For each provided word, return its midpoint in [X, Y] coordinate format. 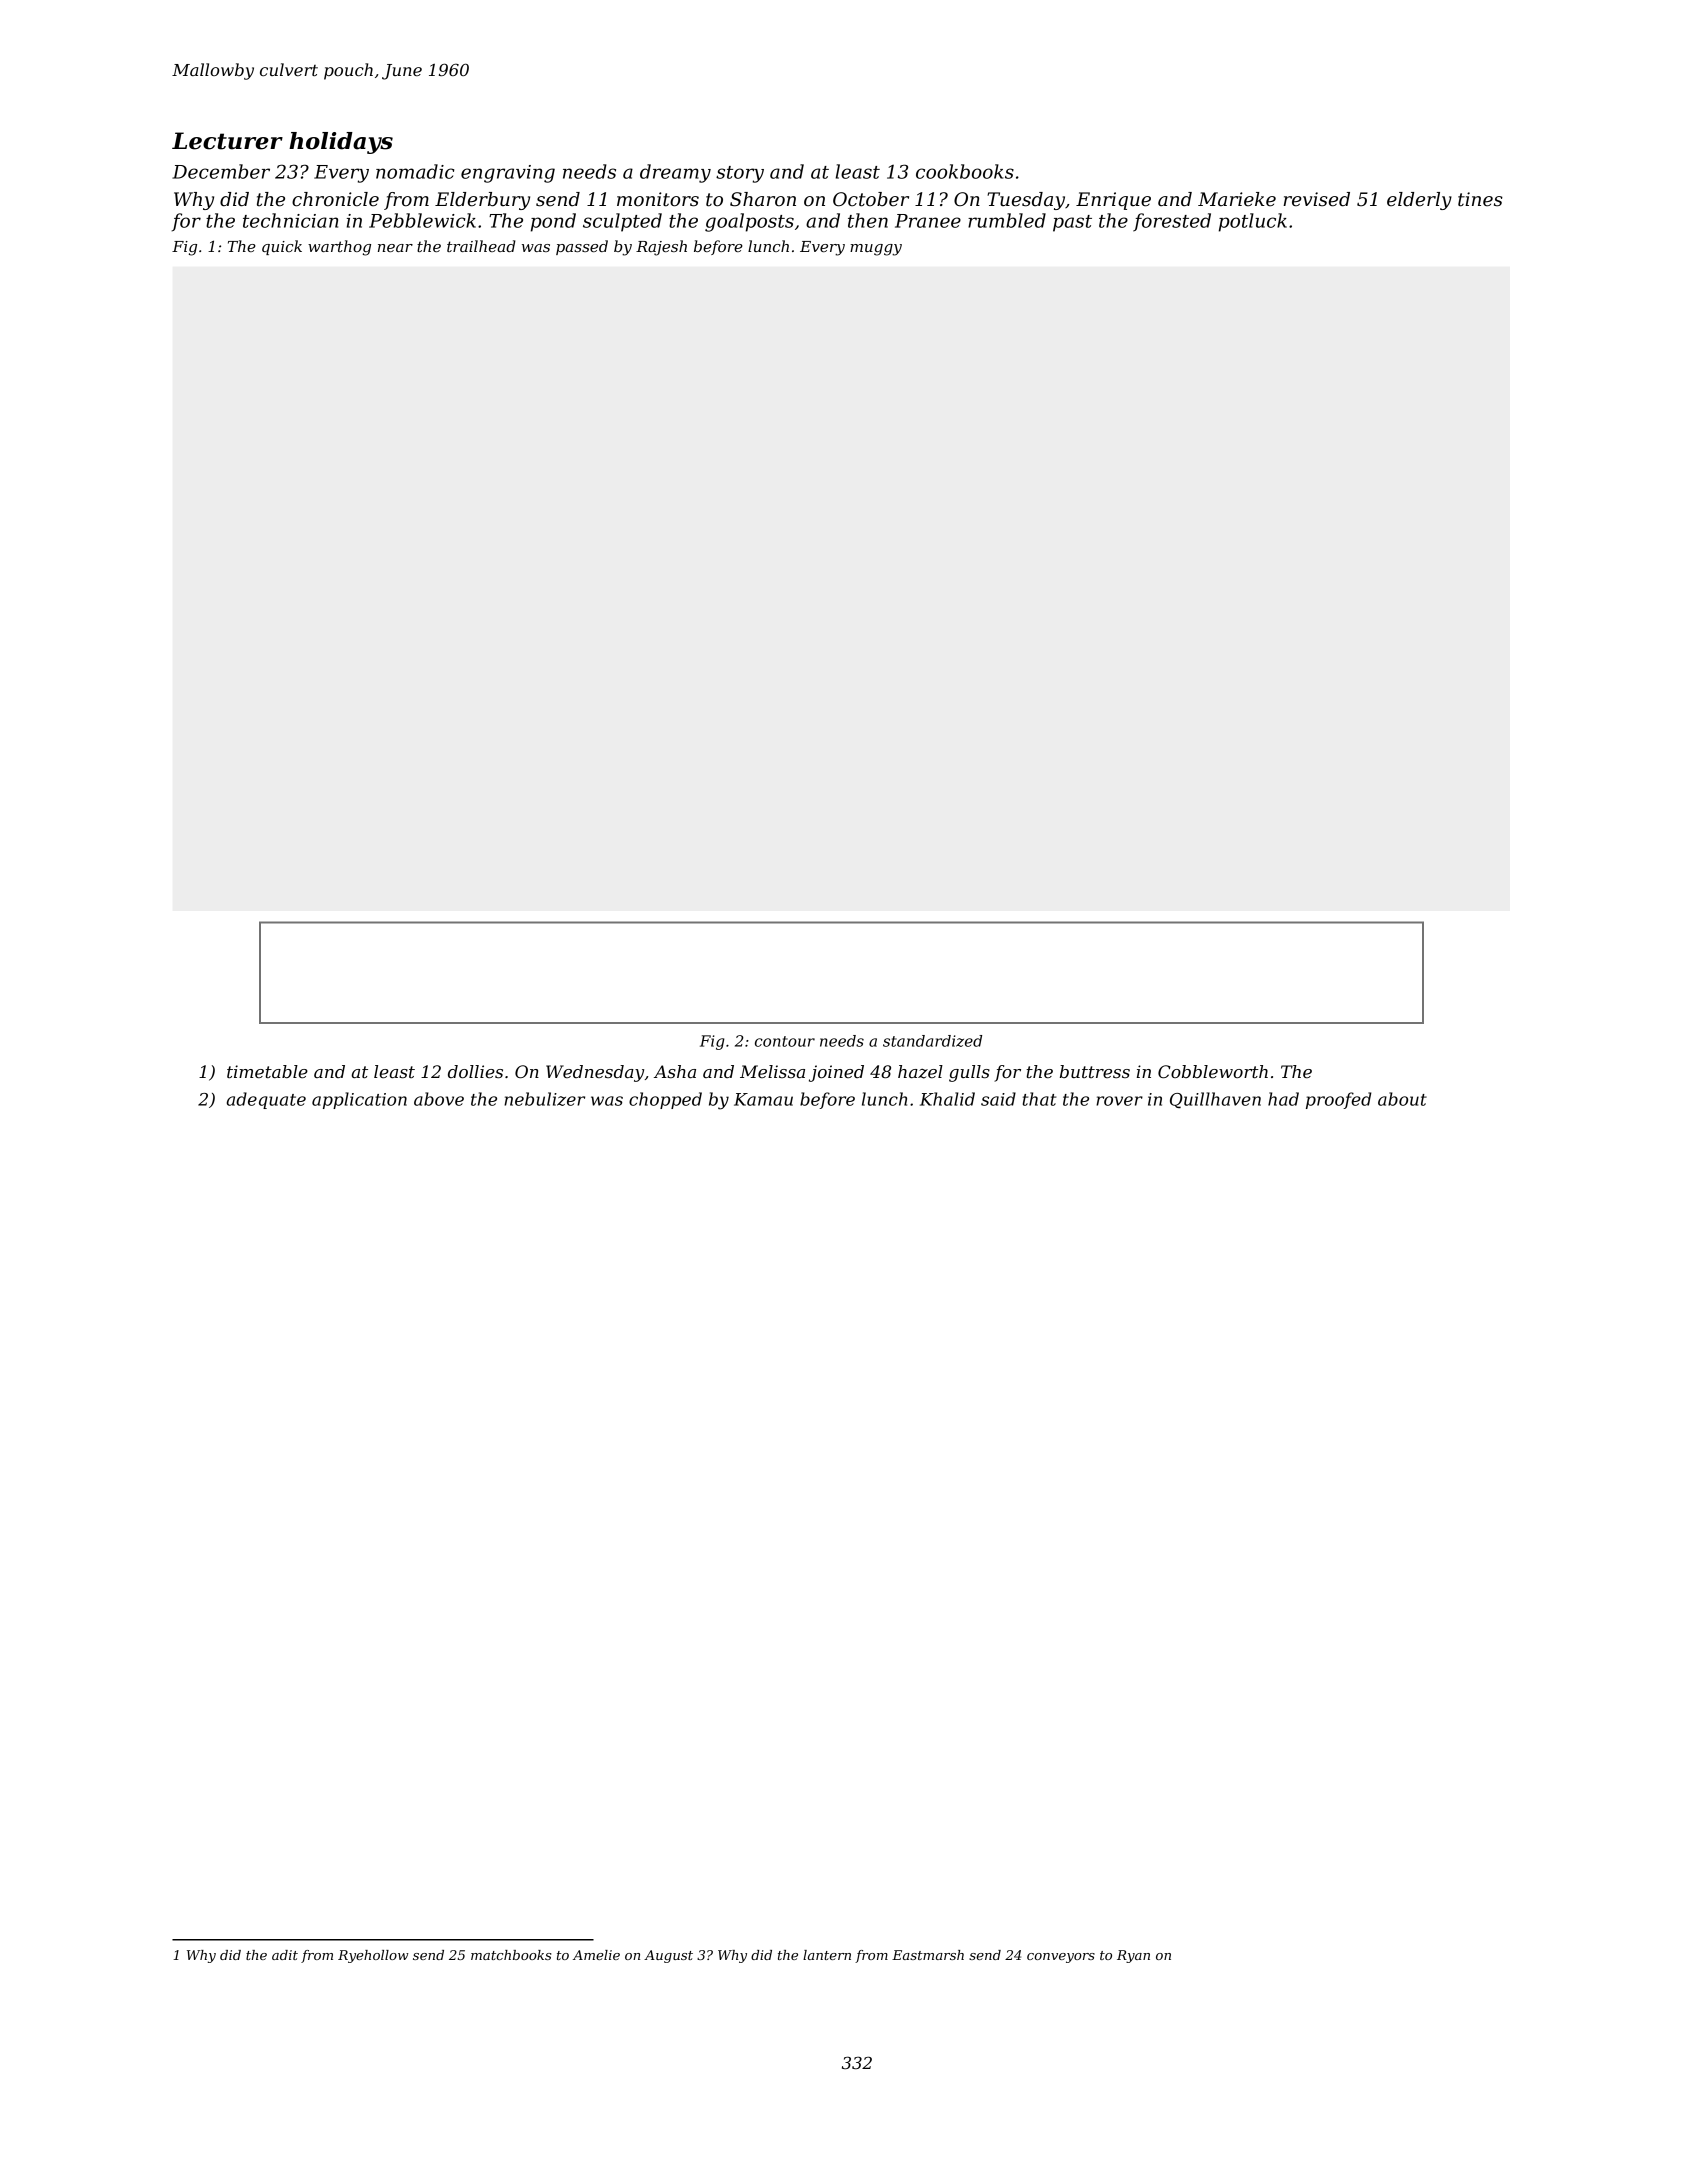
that [1039, 1099]
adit [285, 1955]
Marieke [1237, 199]
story [740, 174]
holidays [341, 143]
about [1402, 1099]
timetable [267, 1071]
